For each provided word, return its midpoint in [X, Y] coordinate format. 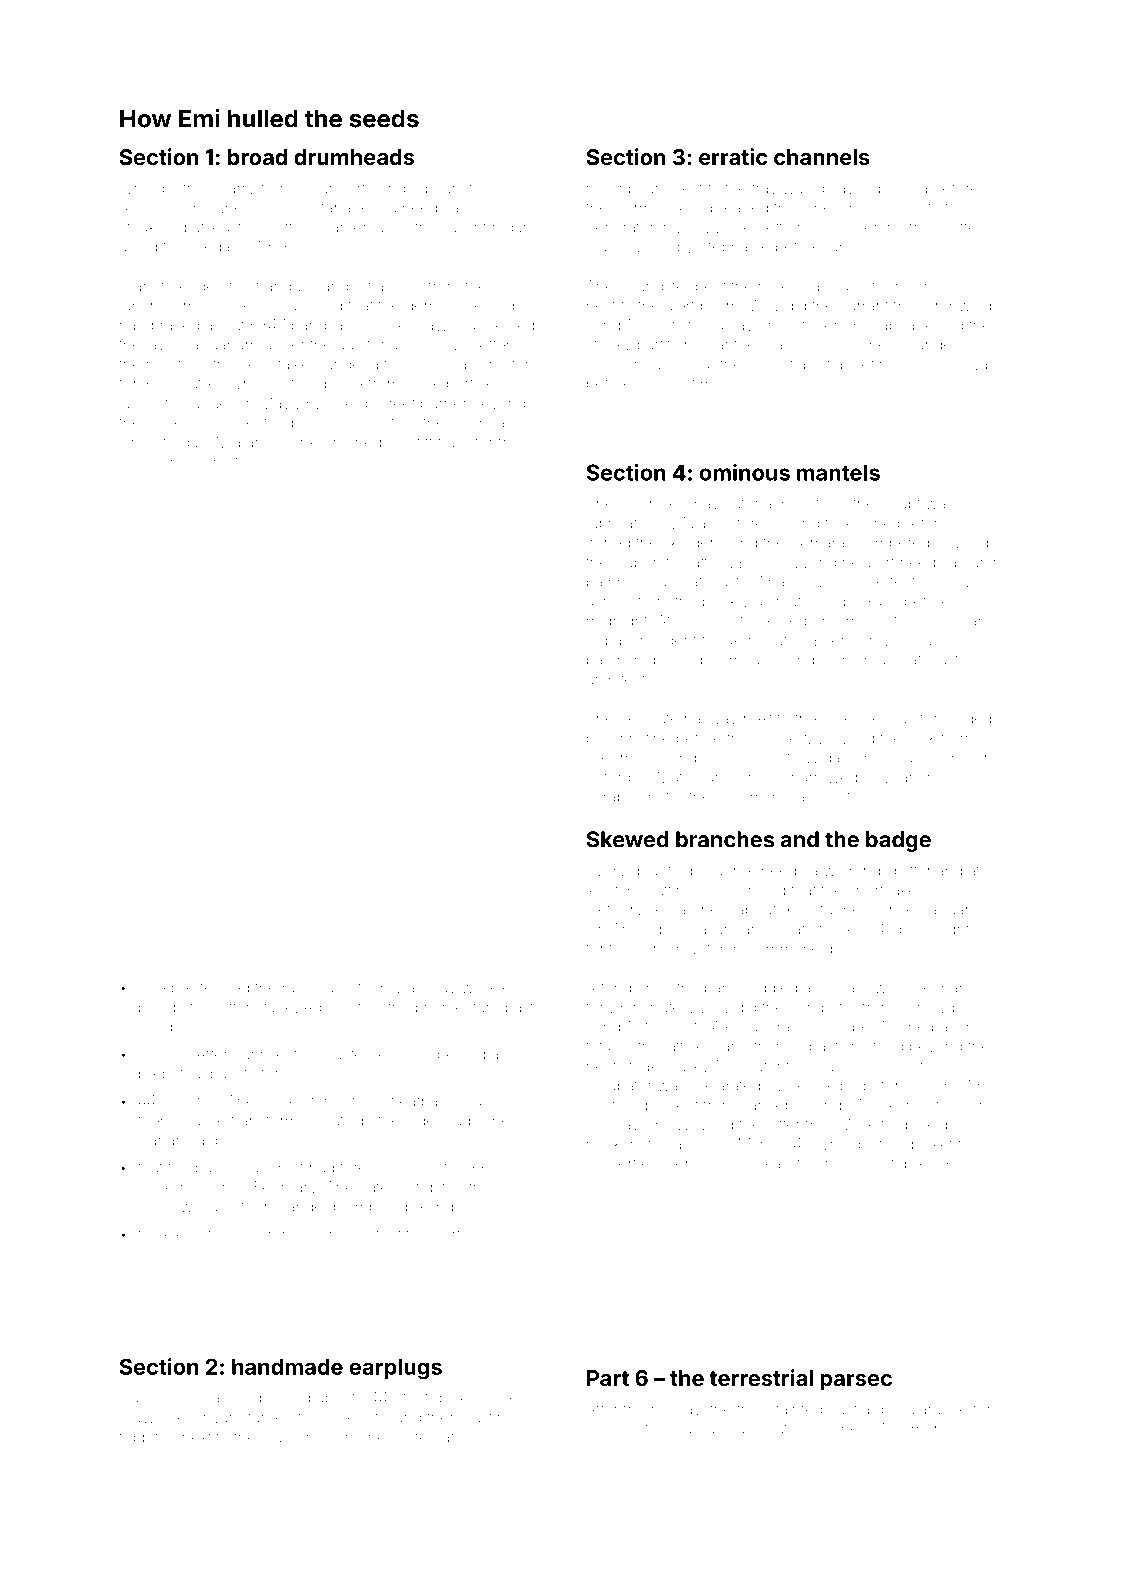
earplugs [395, 1369]
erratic [733, 156]
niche [839, 1429]
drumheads [354, 157]
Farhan [699, 1429]
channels [822, 157]
